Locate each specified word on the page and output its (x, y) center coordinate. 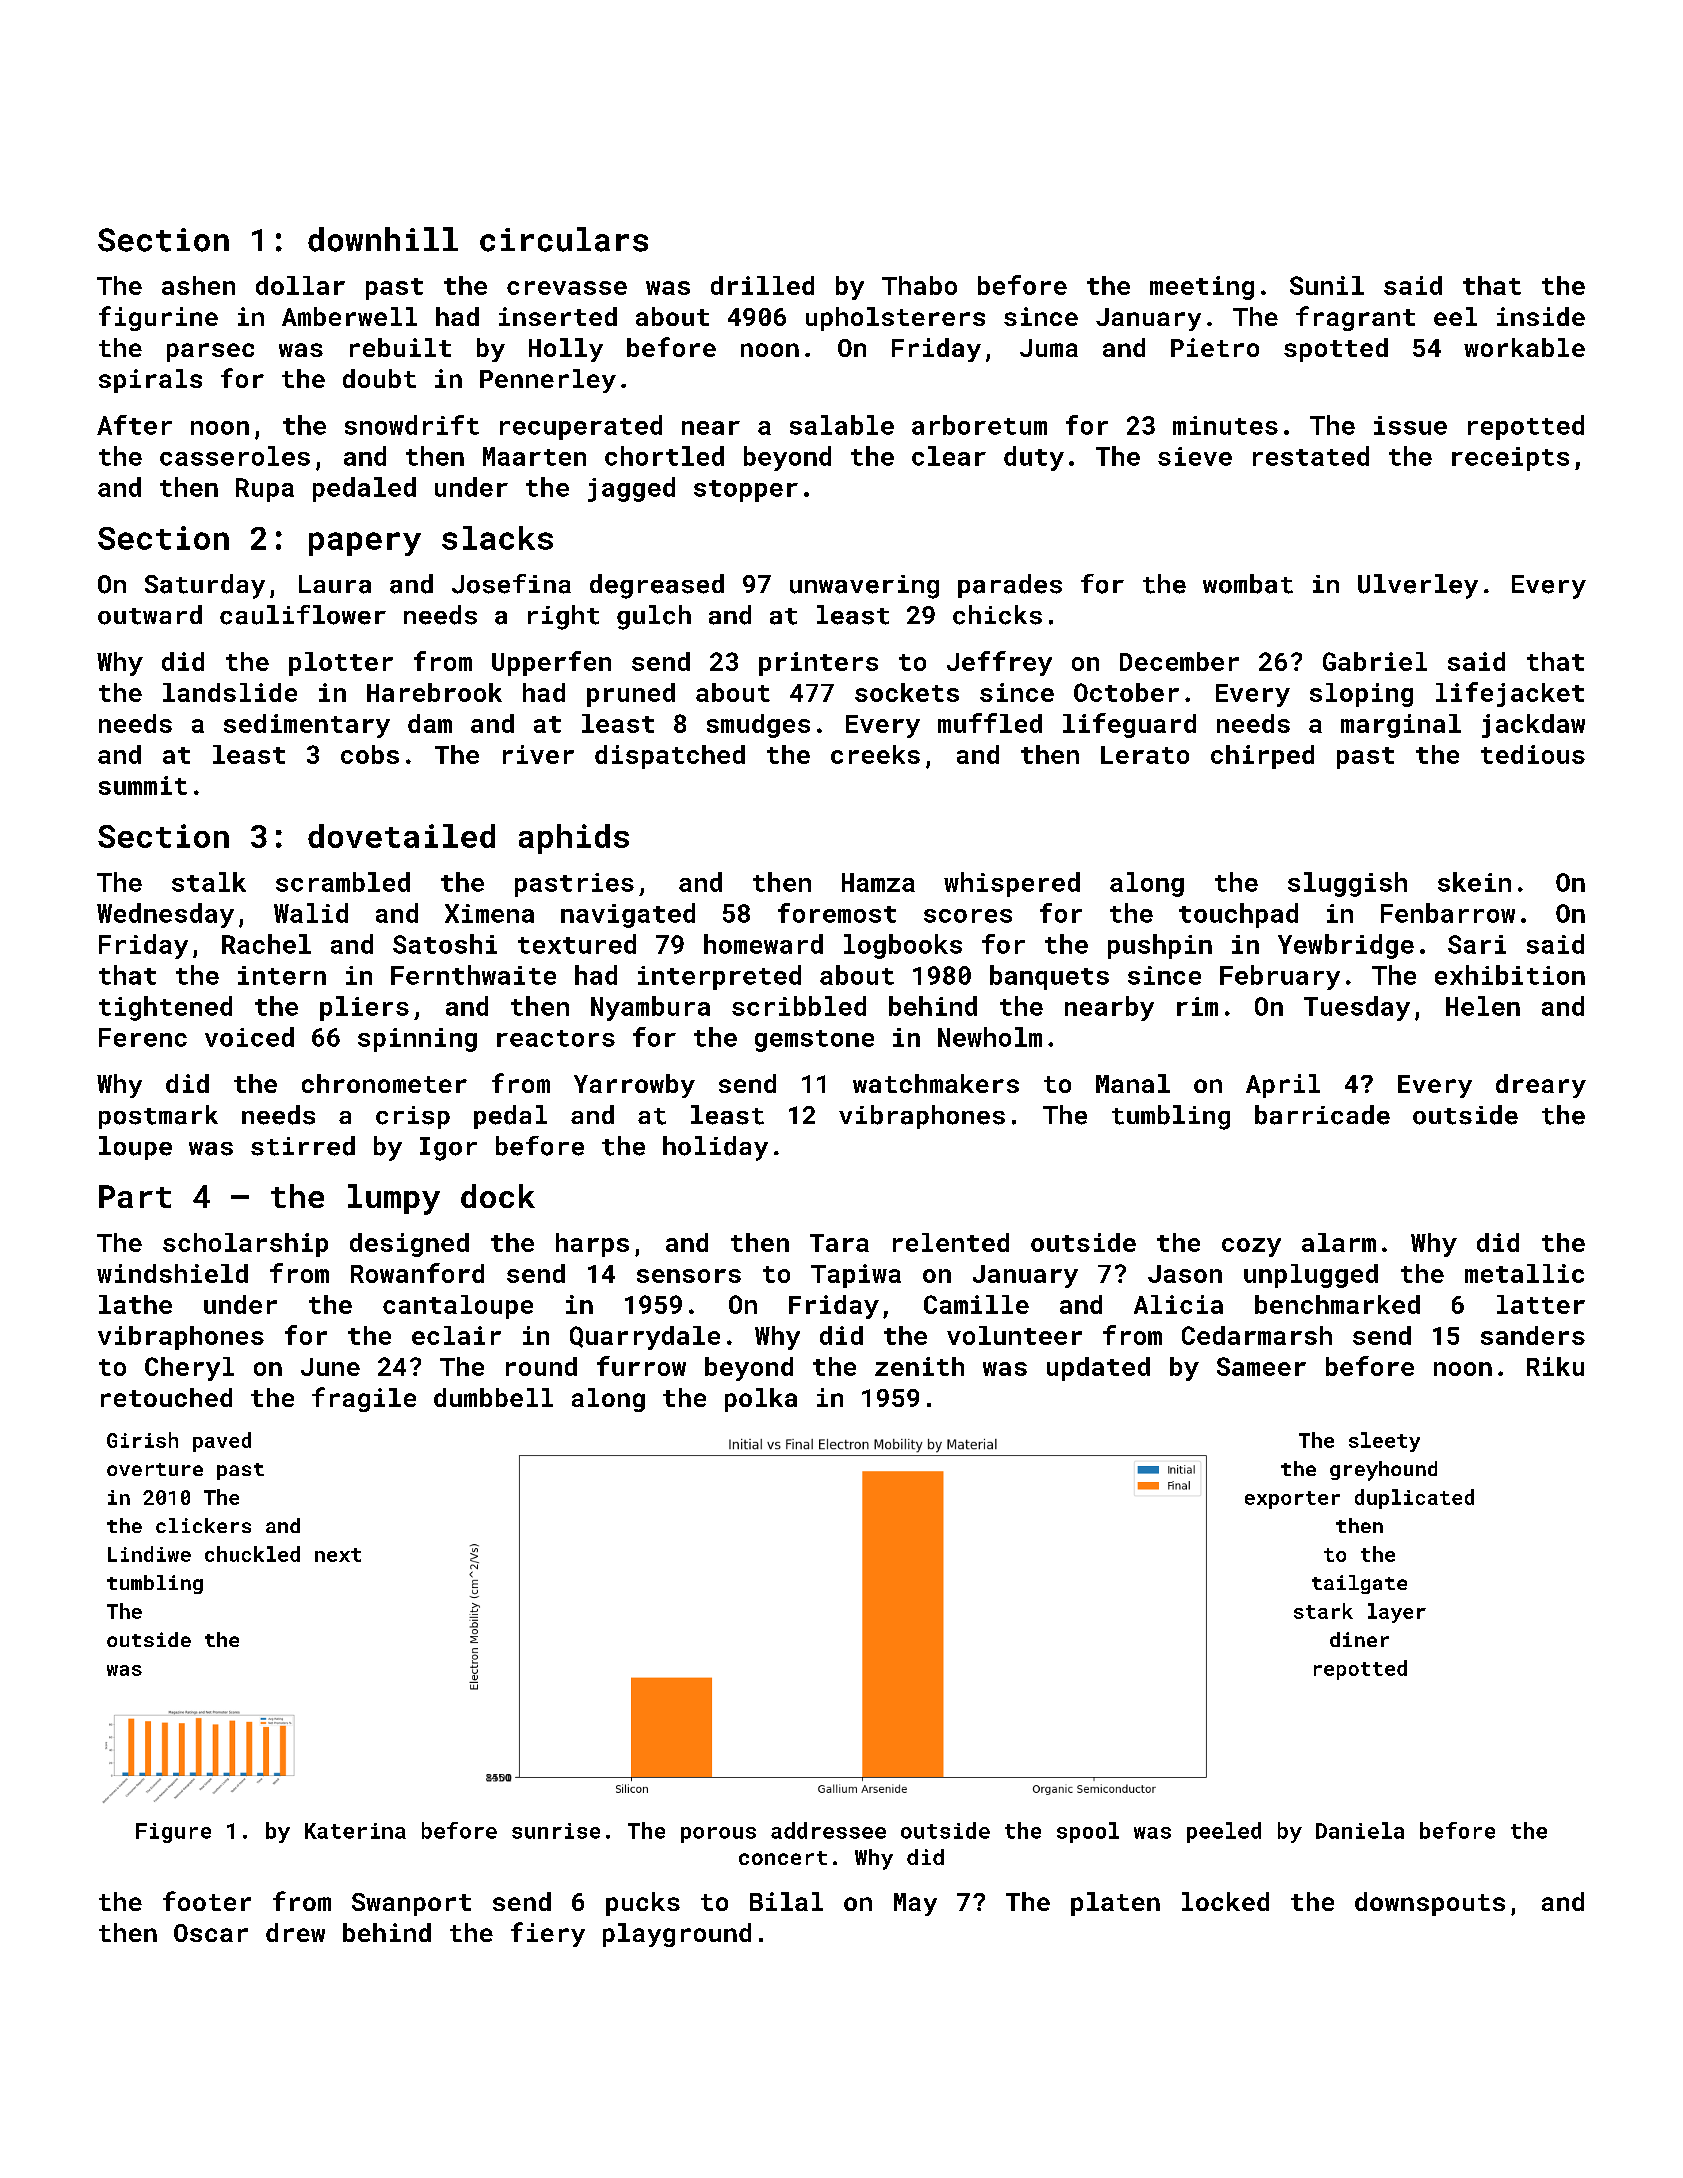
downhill (383, 239)
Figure (173, 1833)
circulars (564, 239)
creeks (875, 754)
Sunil (1327, 285)
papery (365, 544)
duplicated (1414, 1499)
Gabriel (1375, 661)
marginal (1401, 726)
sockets (907, 692)
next (338, 1555)
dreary (1541, 1086)
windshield (172, 1273)
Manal (1133, 1083)
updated (1098, 1369)
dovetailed (401, 836)
